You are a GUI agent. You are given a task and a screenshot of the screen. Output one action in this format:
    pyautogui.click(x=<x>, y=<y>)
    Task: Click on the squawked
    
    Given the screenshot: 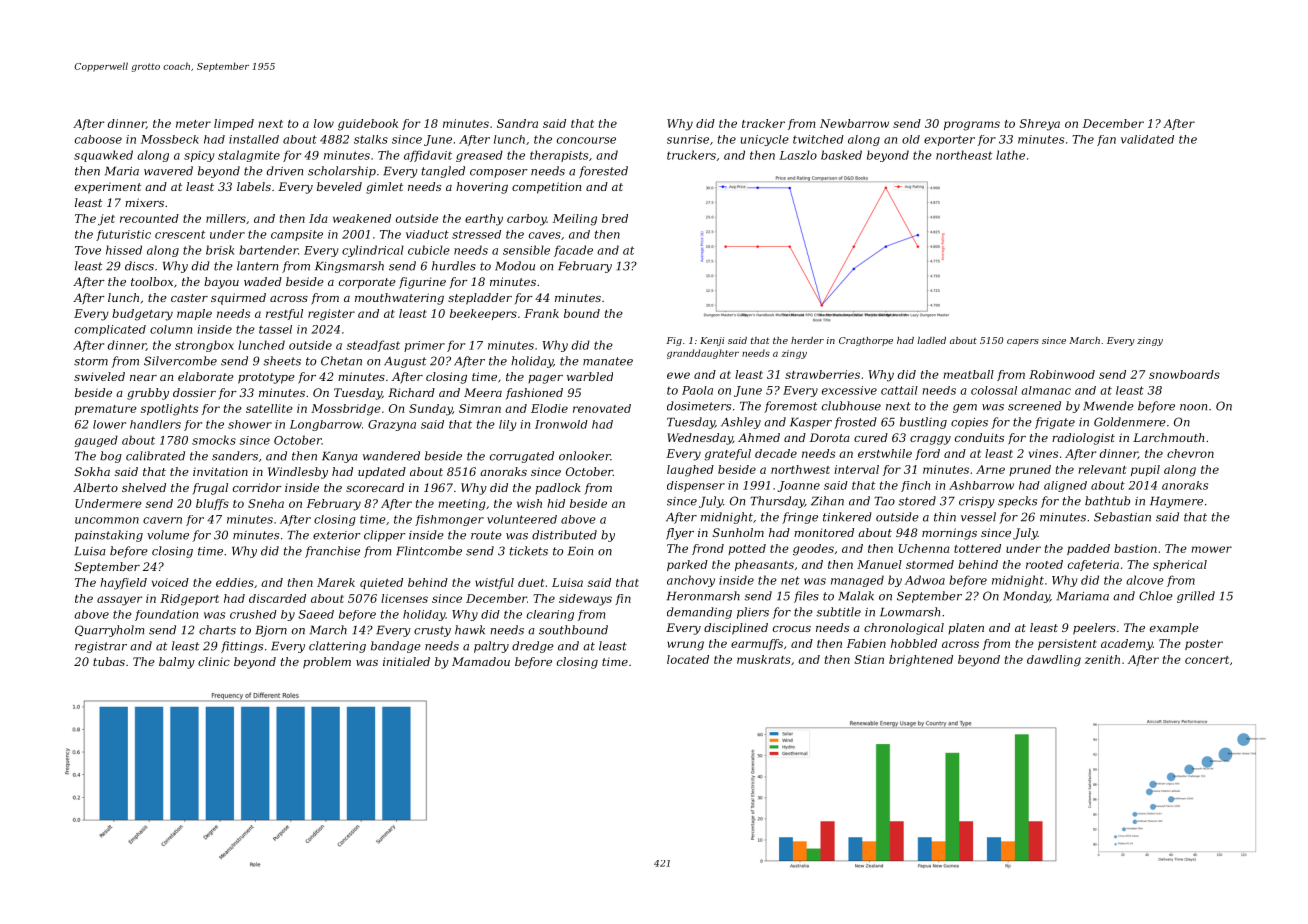 What is the action you would take?
    pyautogui.click(x=103, y=156)
